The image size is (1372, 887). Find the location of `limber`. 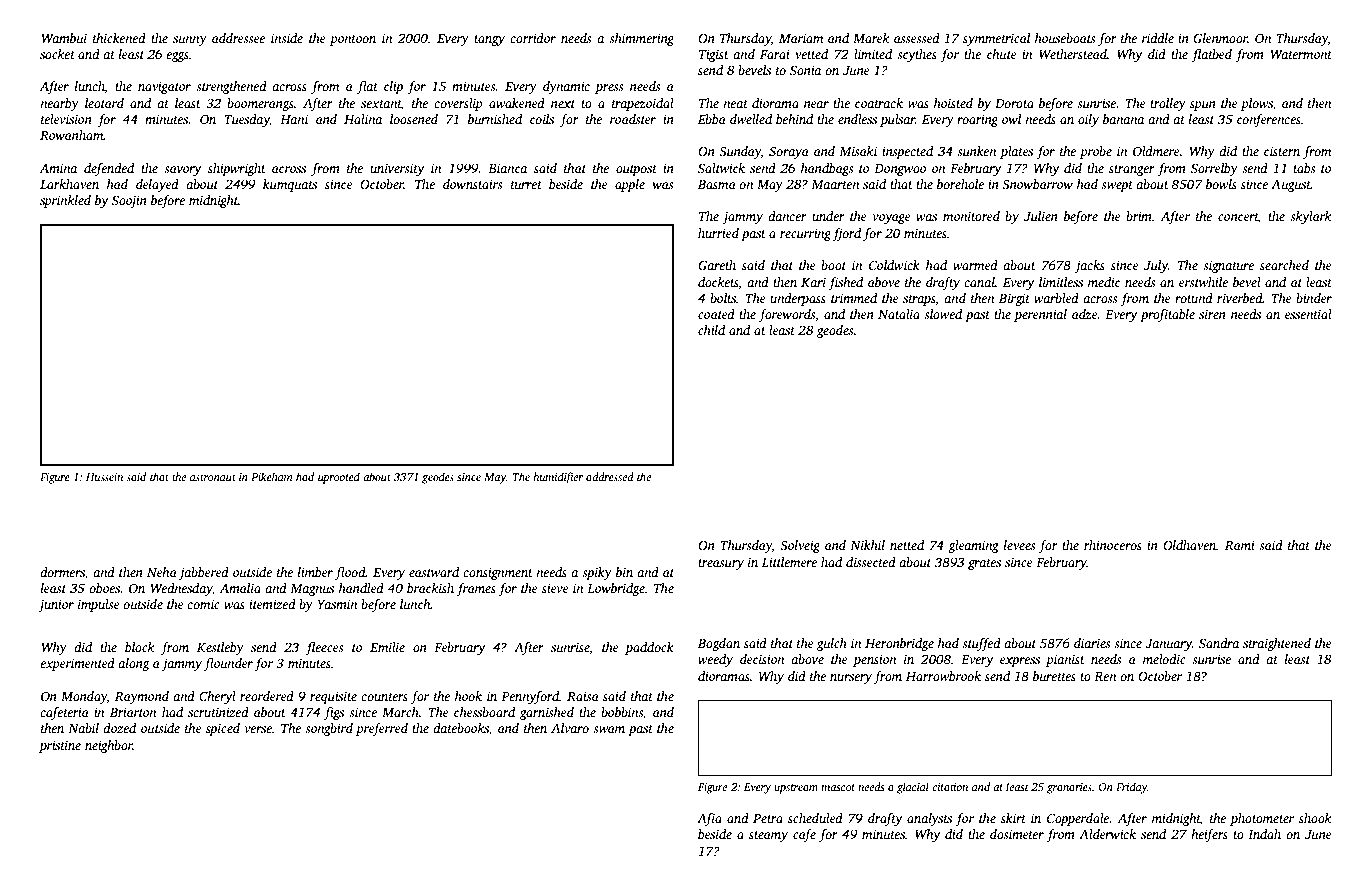

limber is located at coordinates (315, 572).
